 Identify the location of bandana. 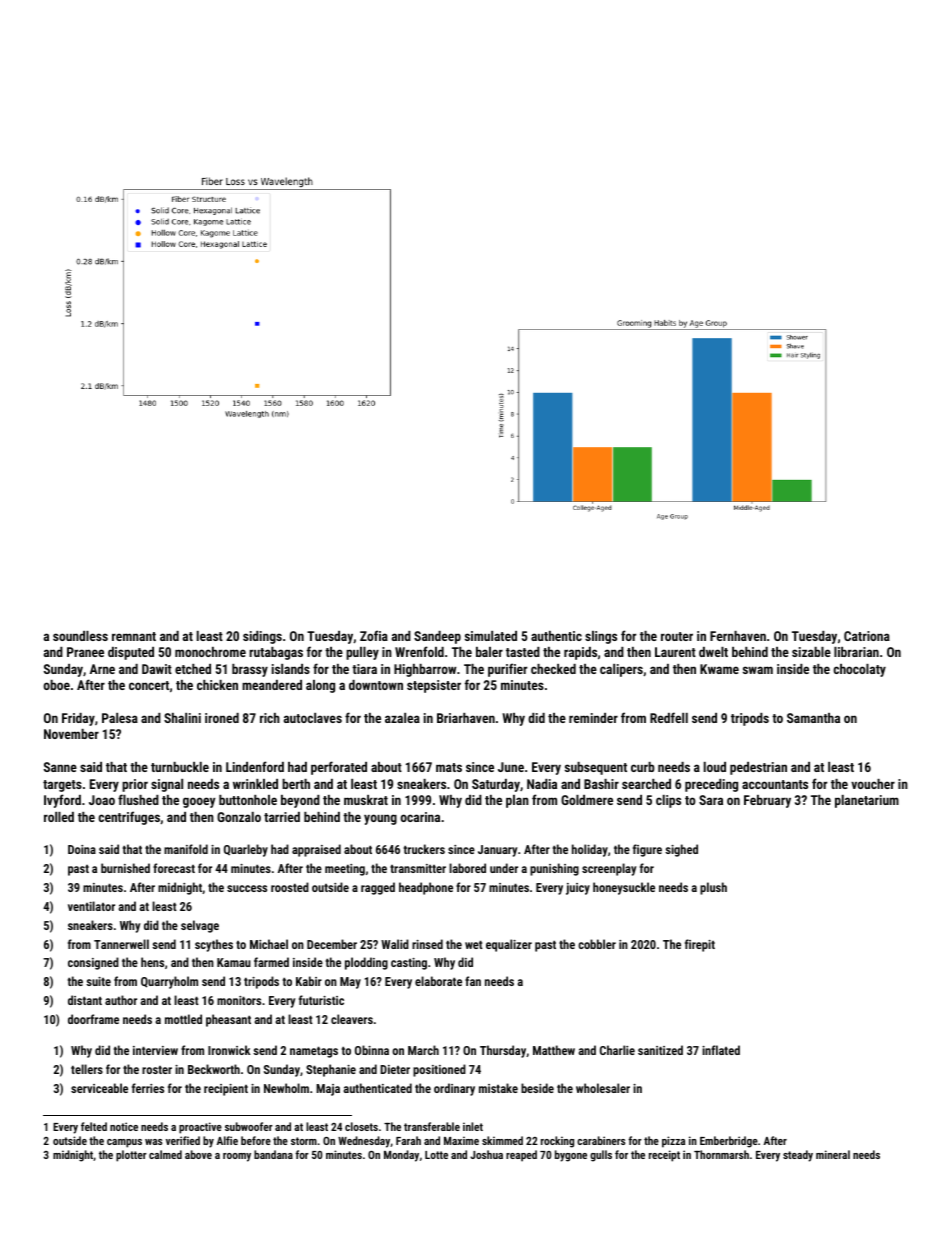
(273, 1154).
